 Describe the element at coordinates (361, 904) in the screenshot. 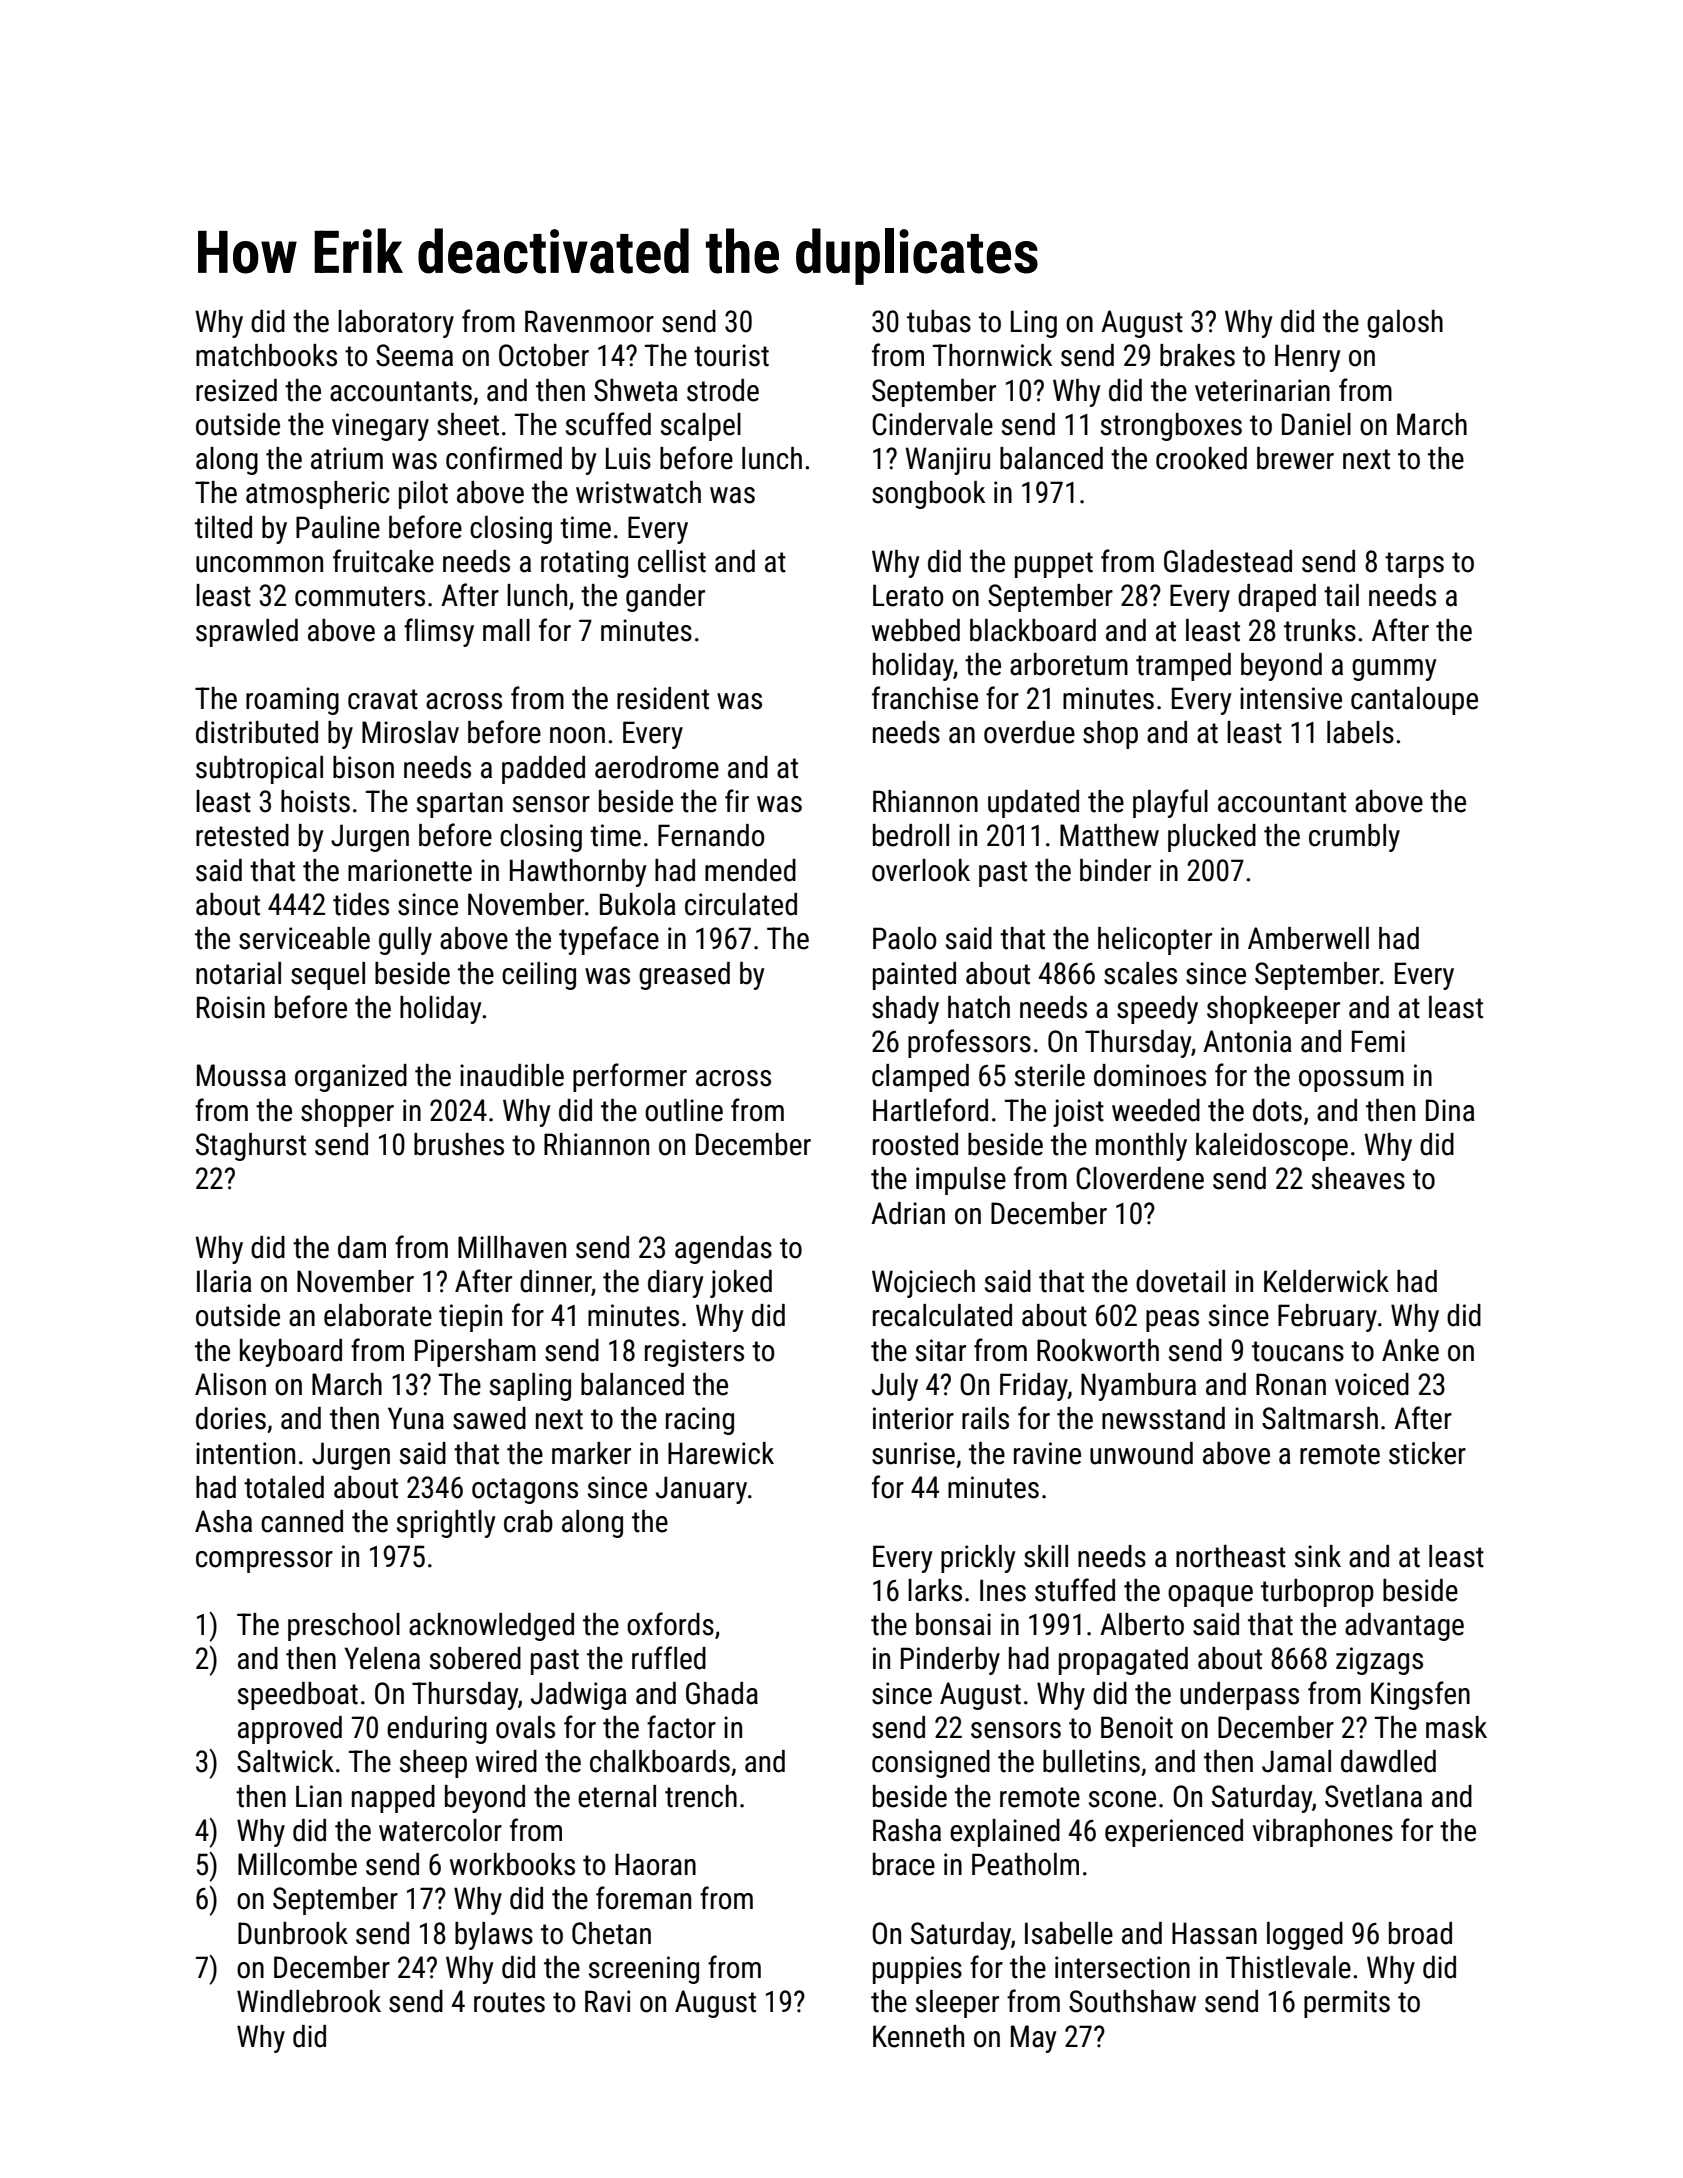

I see `tides` at that location.
